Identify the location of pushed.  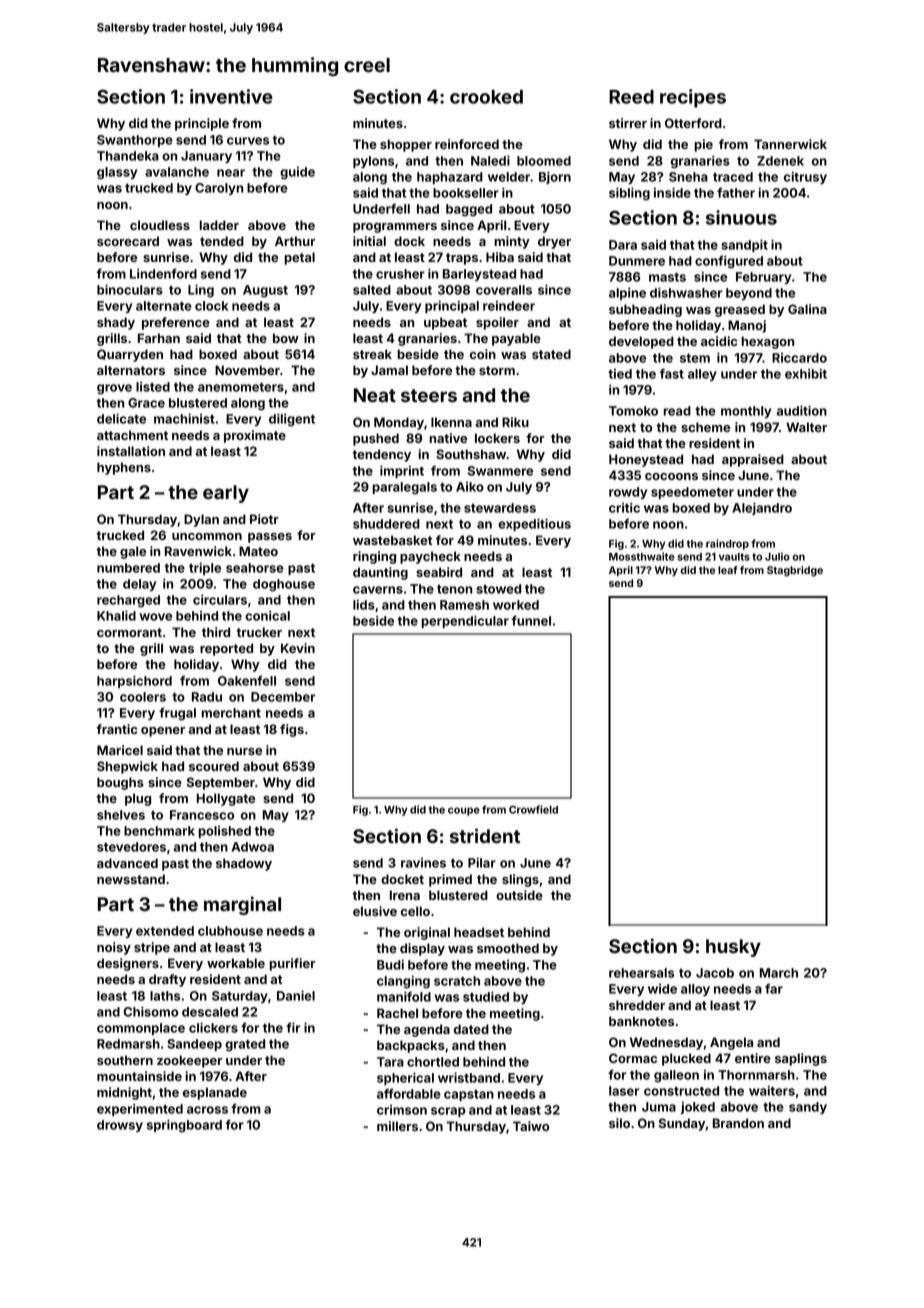
(376, 439).
